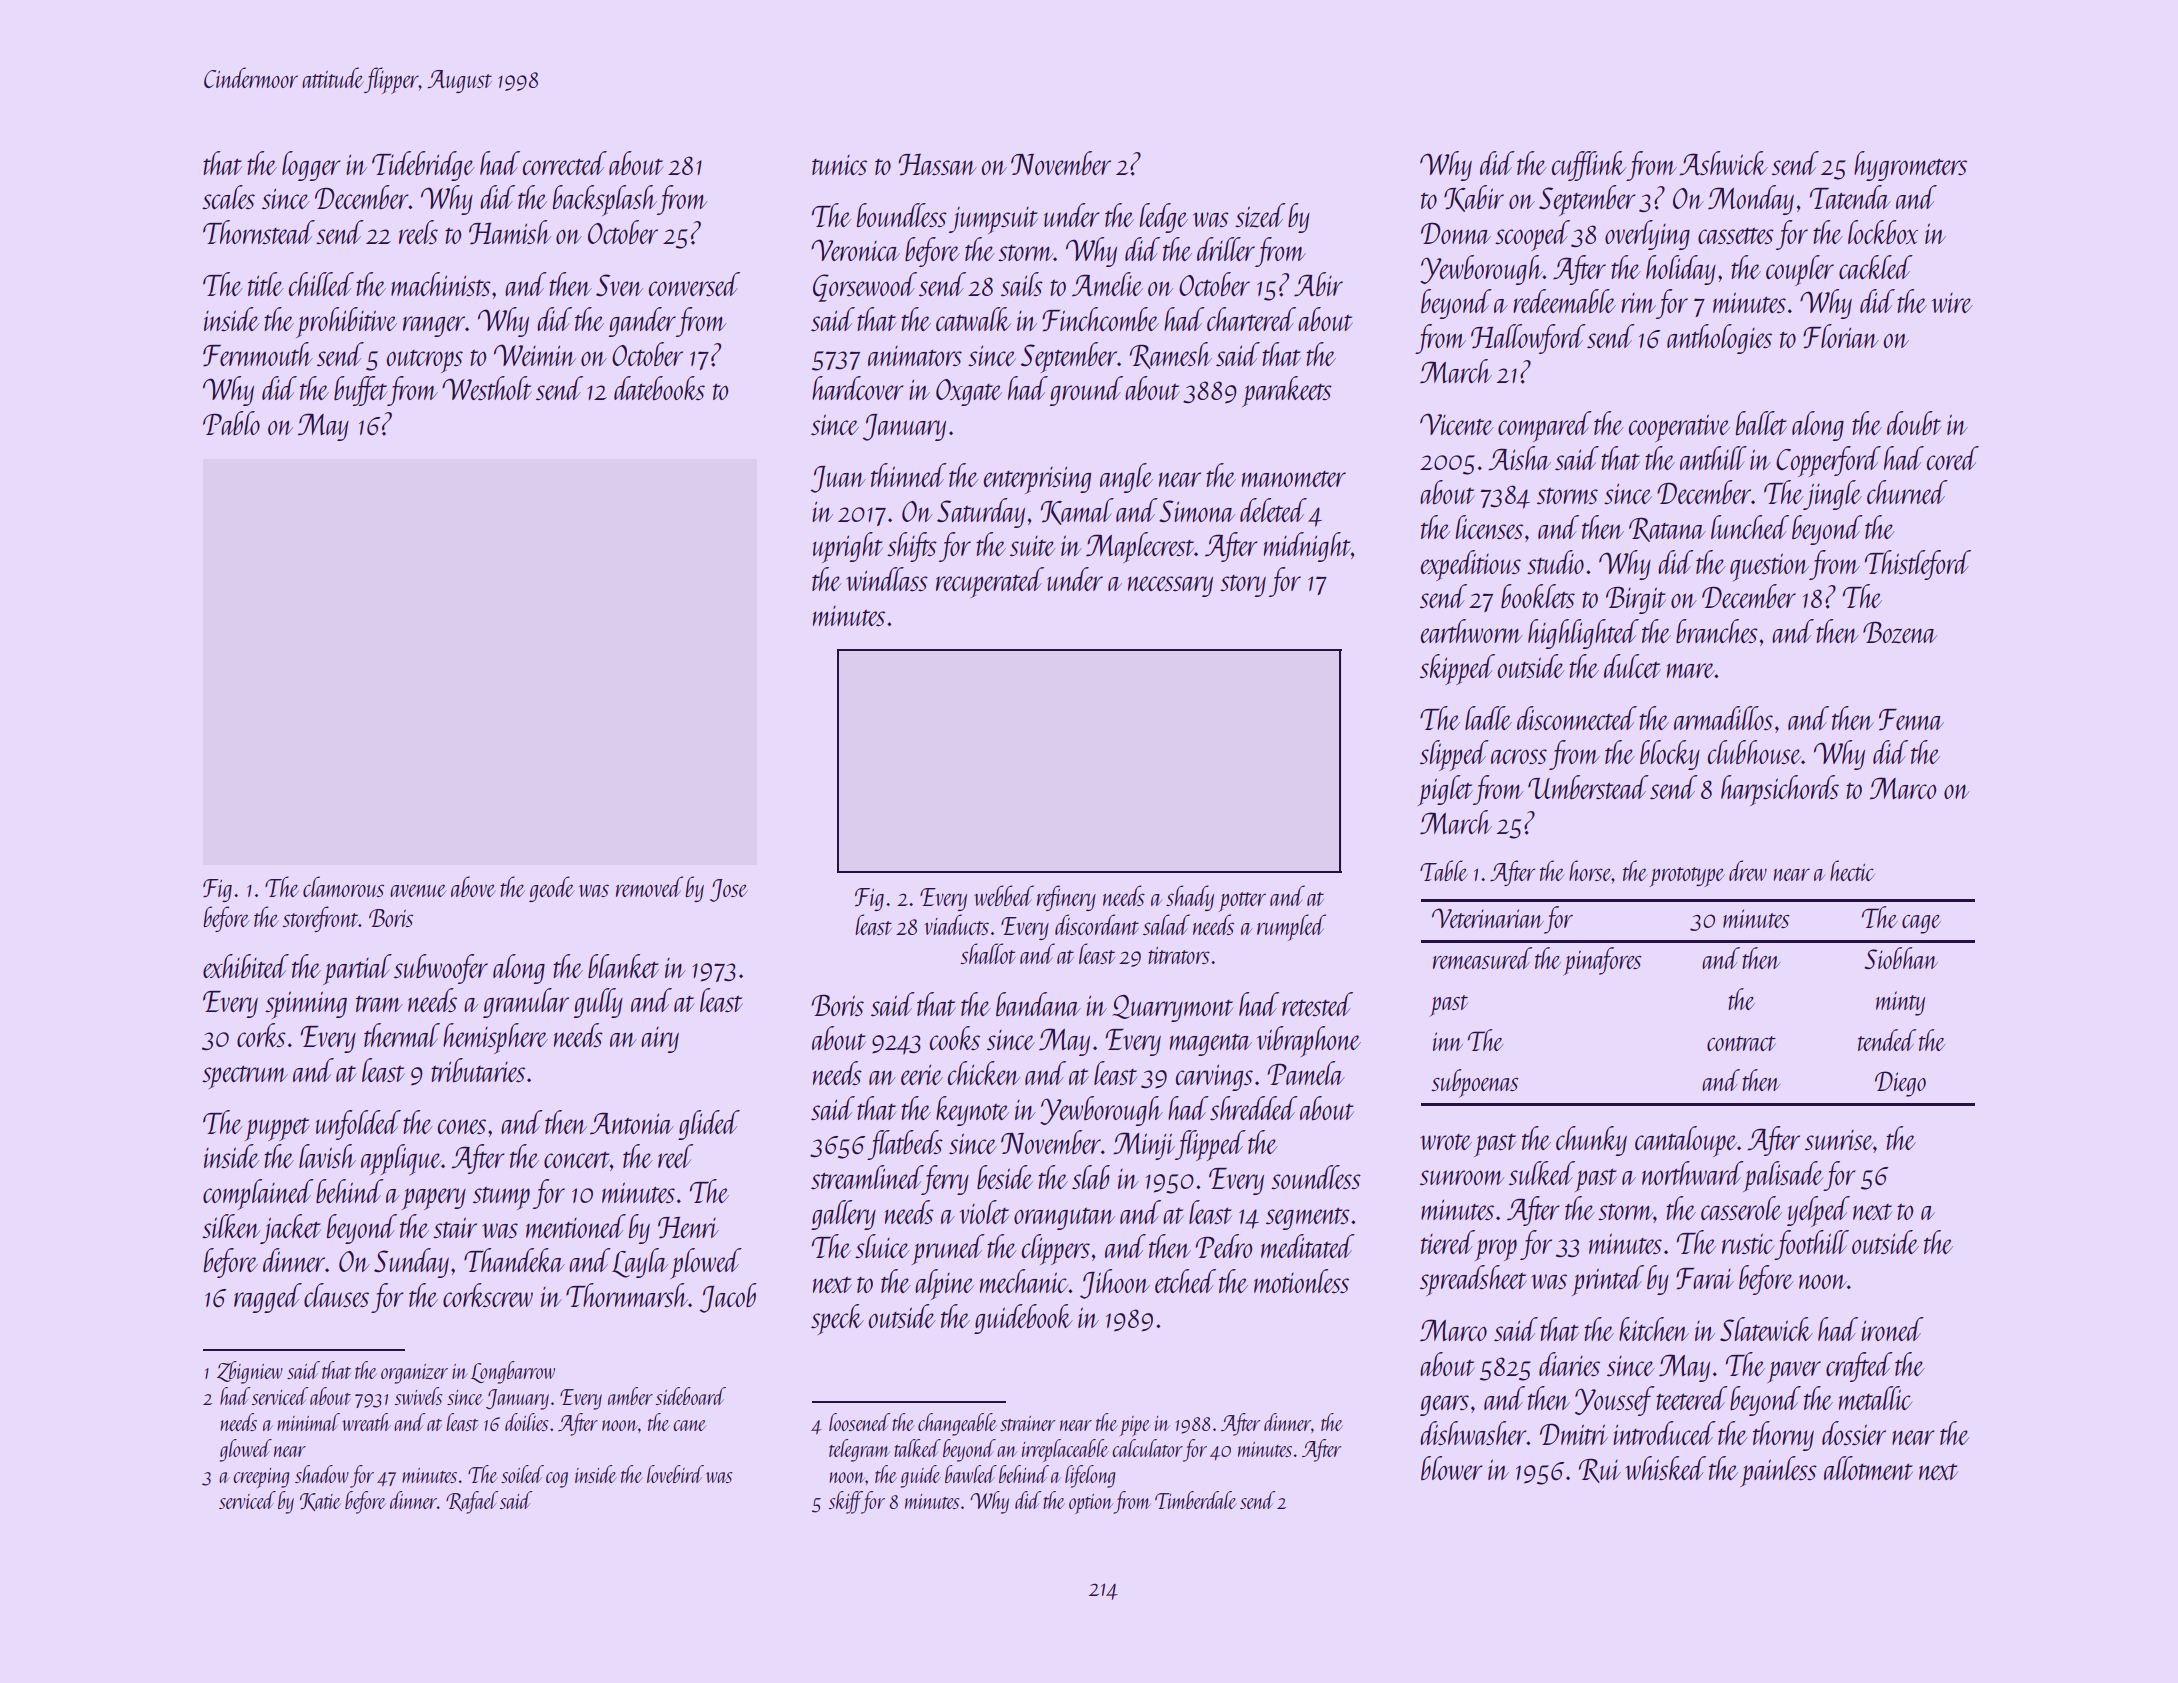 The height and width of the page is (1683, 2178). What do you see at coordinates (1243, 586) in the page?
I see `story` at bounding box center [1243, 586].
